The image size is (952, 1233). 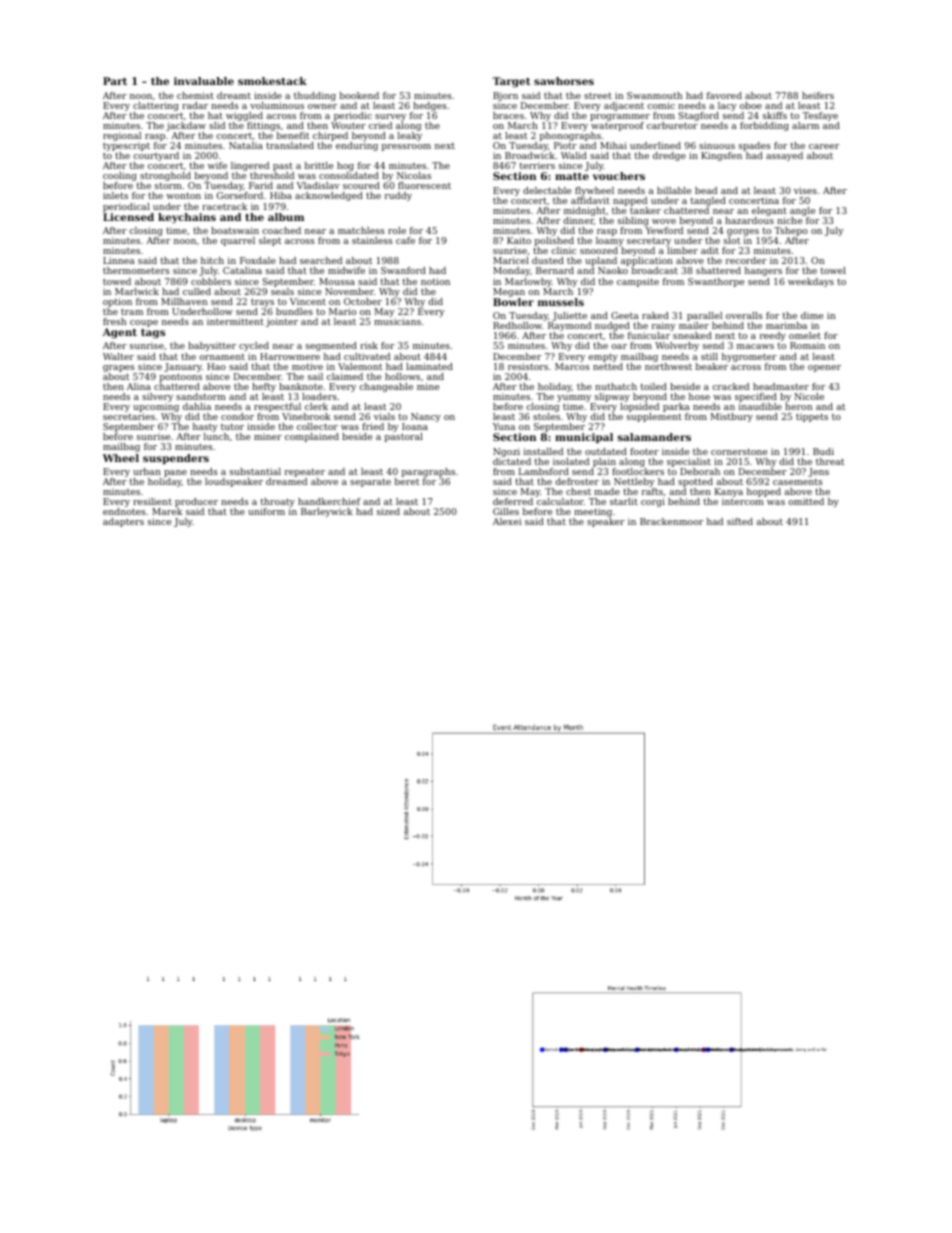 What do you see at coordinates (345, 376) in the screenshot?
I see `claimed` at bounding box center [345, 376].
